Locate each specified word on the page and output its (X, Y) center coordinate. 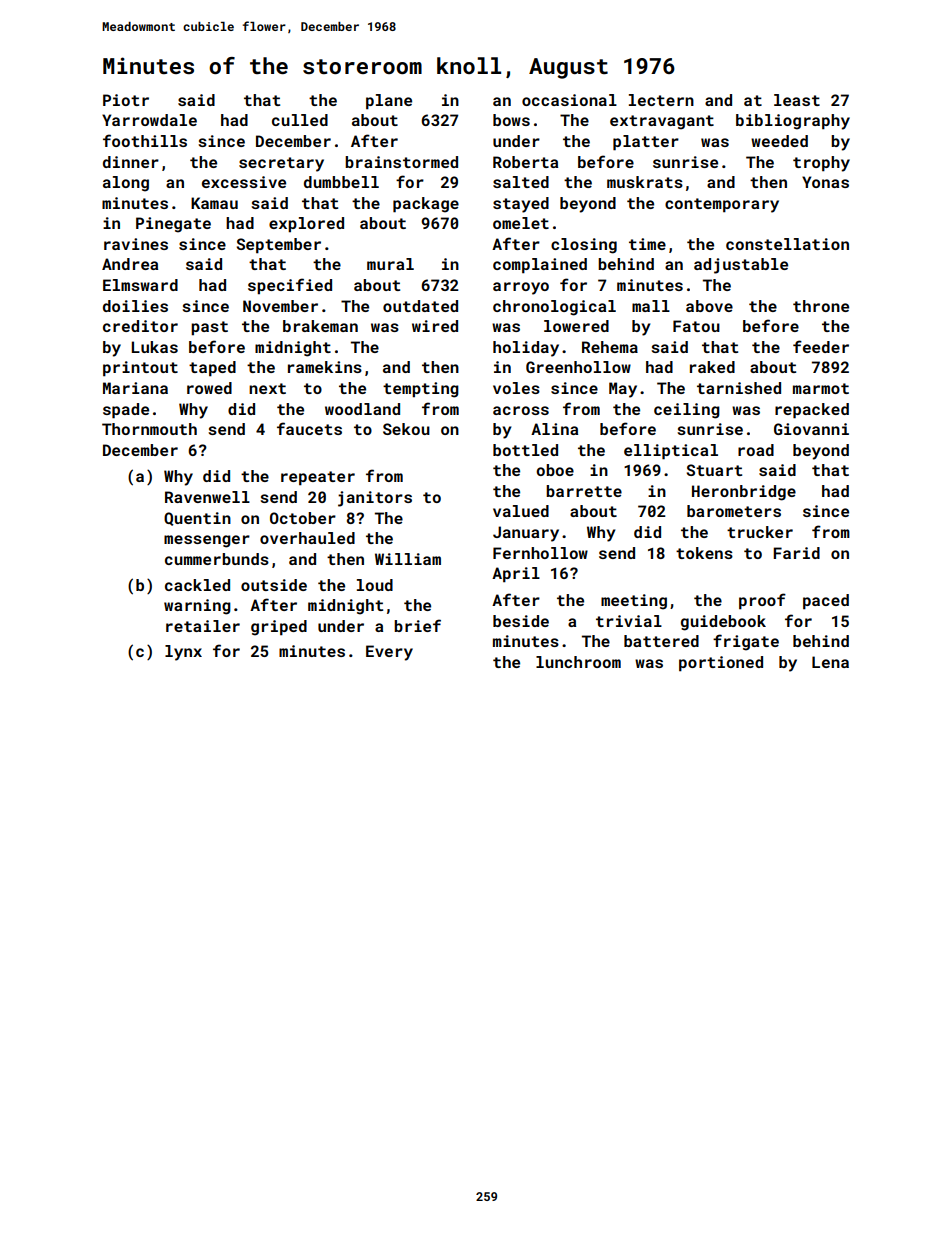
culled (300, 120)
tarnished (739, 388)
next (267, 388)
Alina (554, 429)
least (797, 100)
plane (389, 102)
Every (389, 653)
